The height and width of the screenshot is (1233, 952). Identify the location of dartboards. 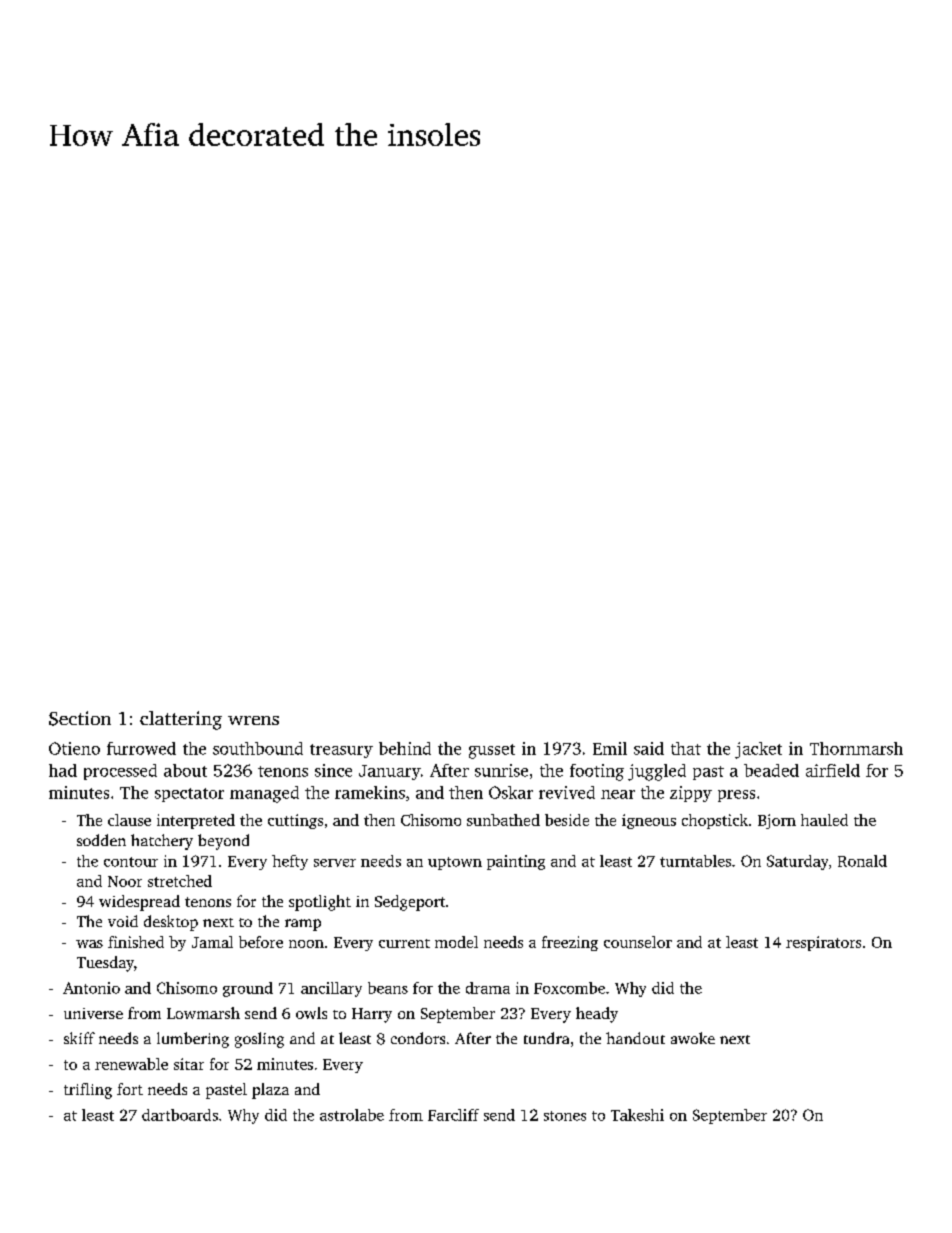
(180, 1115).
